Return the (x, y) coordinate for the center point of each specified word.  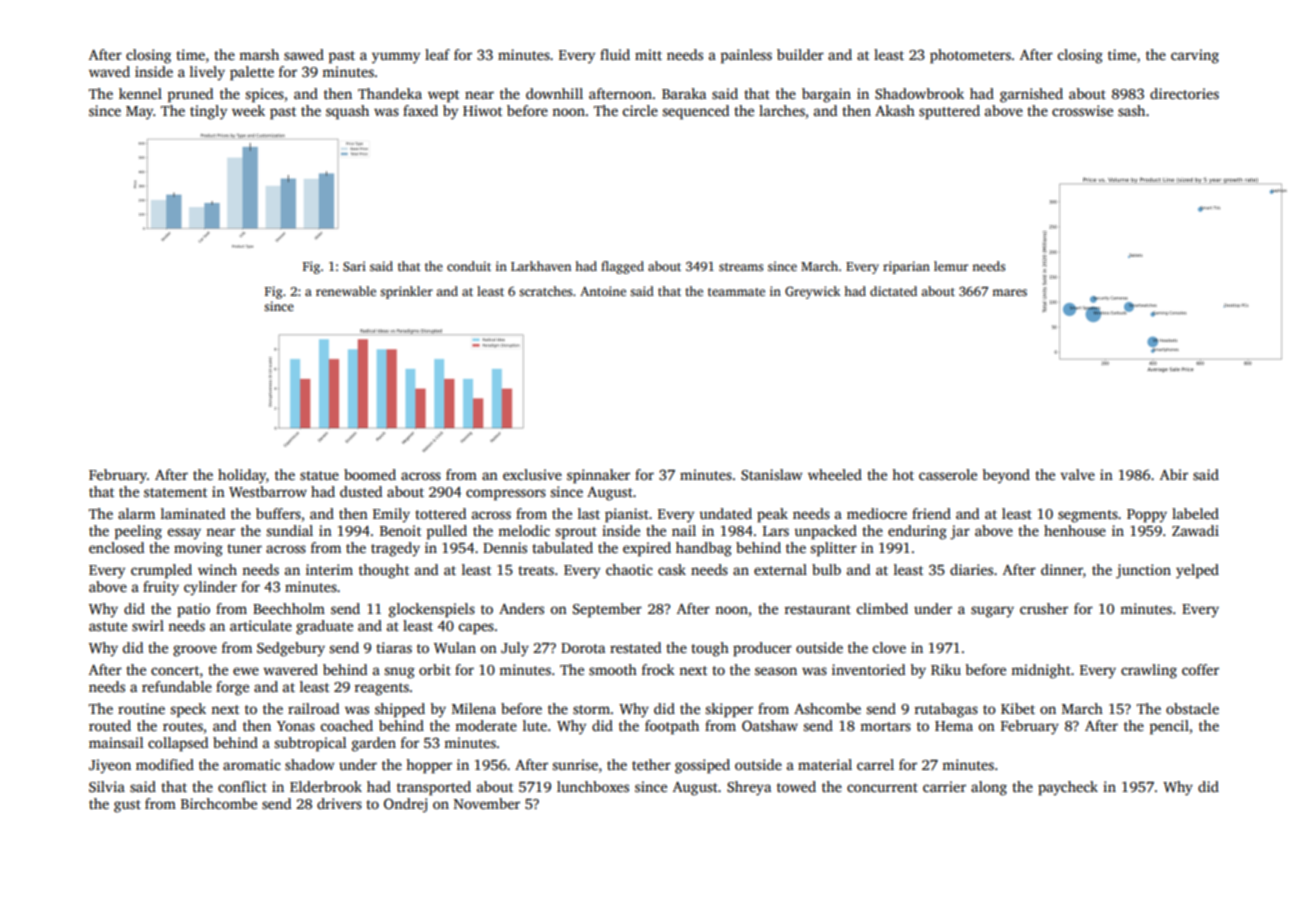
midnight (1041, 671)
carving (1195, 56)
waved (109, 71)
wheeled (835, 474)
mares (1009, 292)
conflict (242, 786)
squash (347, 112)
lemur (951, 266)
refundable (177, 686)
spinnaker (598, 476)
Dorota (583, 648)
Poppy (1147, 516)
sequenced (695, 112)
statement (175, 492)
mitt (648, 54)
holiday (242, 476)
